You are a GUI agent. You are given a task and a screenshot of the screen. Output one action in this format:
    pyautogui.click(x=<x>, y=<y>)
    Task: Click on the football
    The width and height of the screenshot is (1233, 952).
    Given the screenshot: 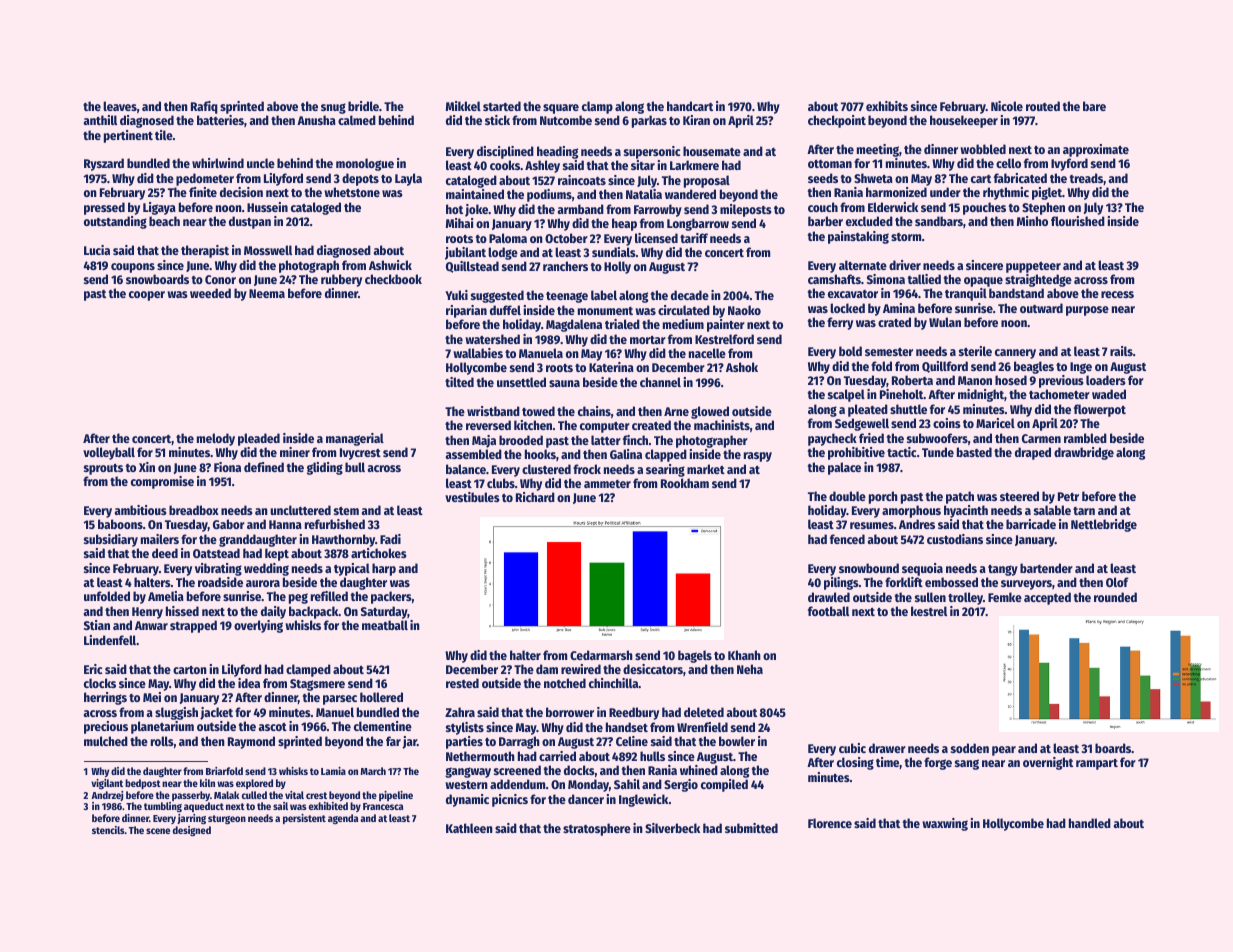 What is the action you would take?
    pyautogui.click(x=828, y=611)
